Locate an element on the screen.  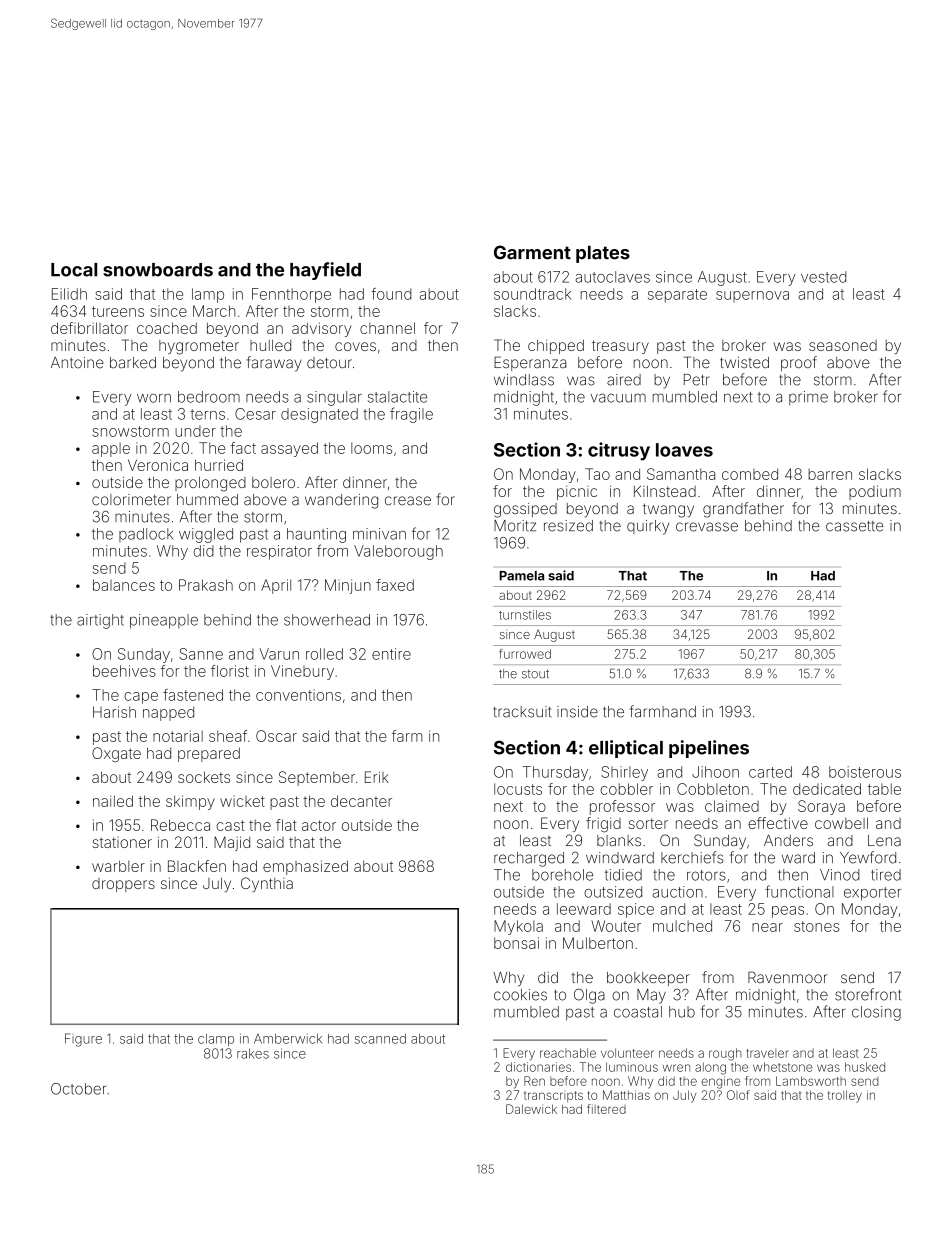
tracksuit is located at coordinates (522, 712).
